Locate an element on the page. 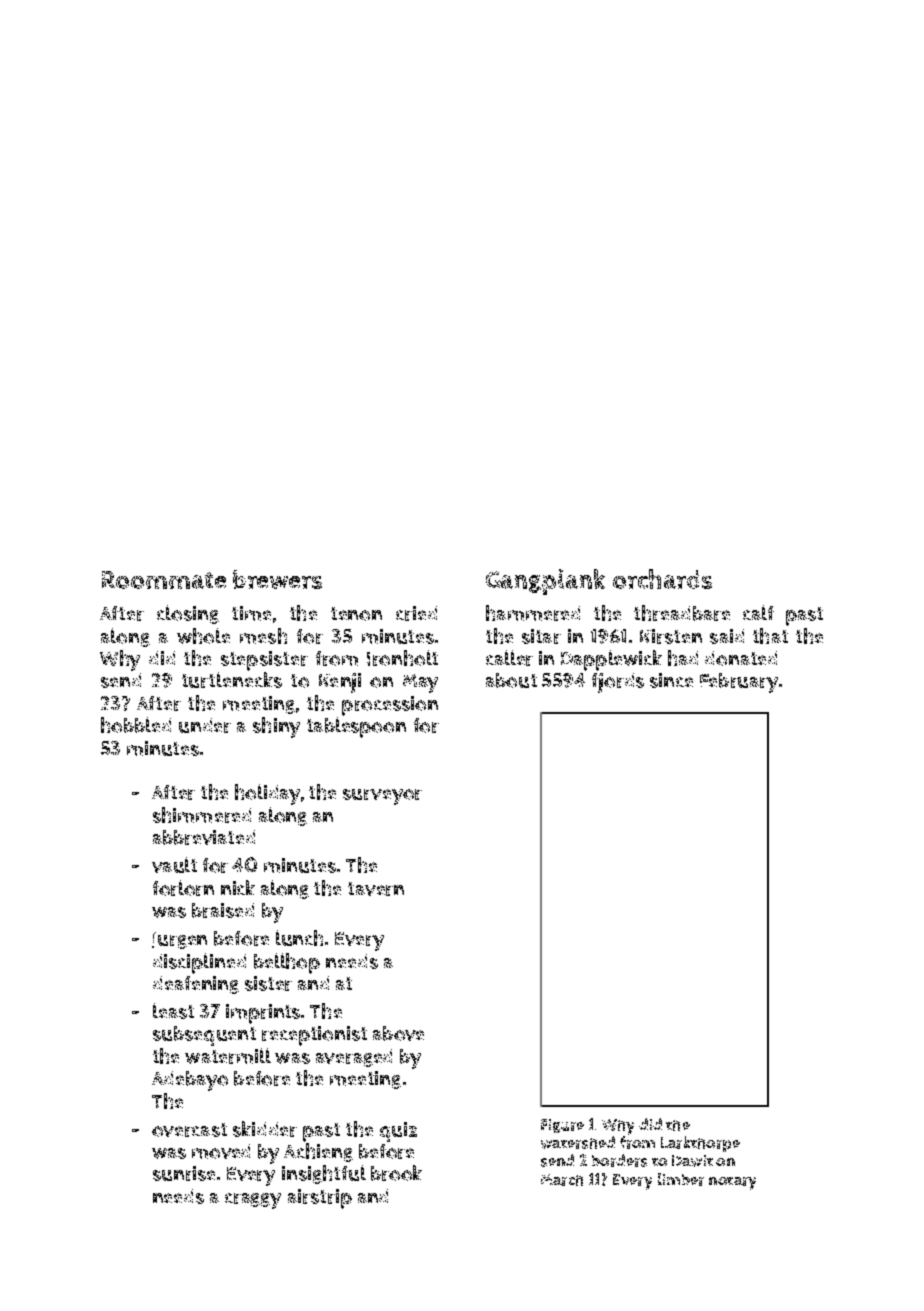 Image resolution: width=924 pixels, height=1311 pixels. Achieng is located at coordinates (318, 1152).
